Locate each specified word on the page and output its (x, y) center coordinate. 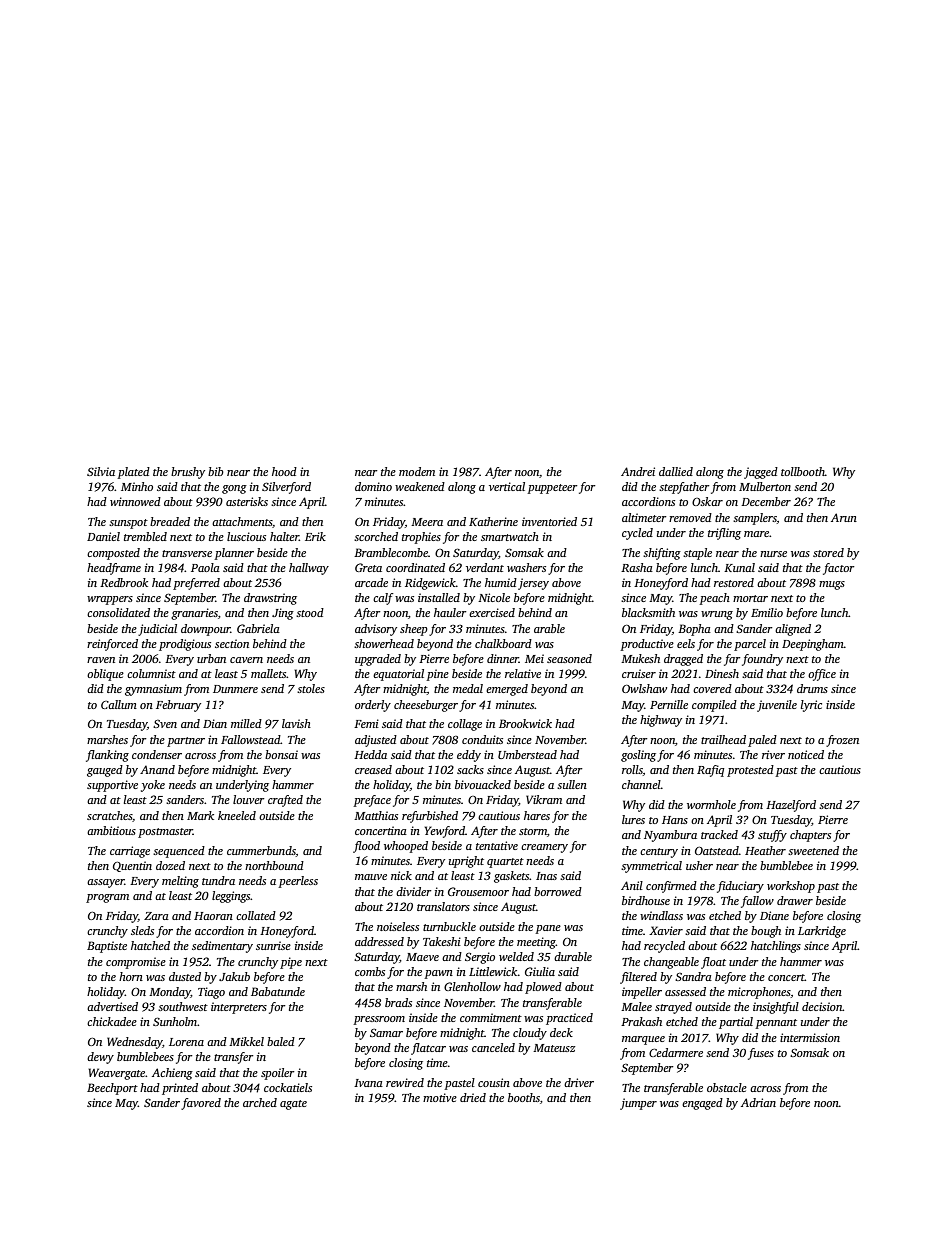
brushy (188, 473)
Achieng (172, 1074)
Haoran (213, 916)
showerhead (384, 643)
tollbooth (803, 471)
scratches (109, 815)
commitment (491, 1017)
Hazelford (791, 806)
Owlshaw (644, 688)
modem (417, 471)
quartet (505, 863)
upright (466, 862)
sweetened (813, 850)
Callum (119, 704)
